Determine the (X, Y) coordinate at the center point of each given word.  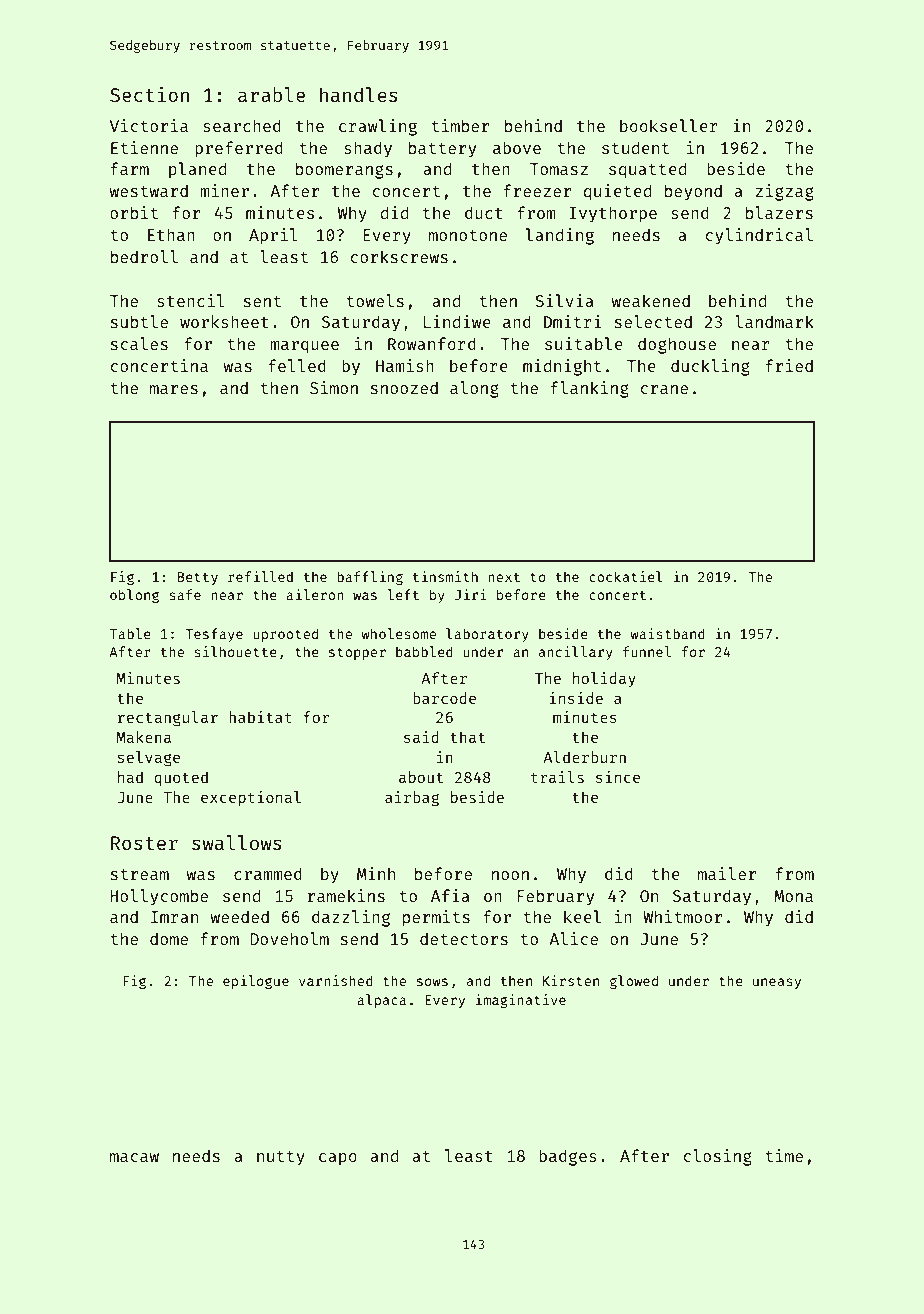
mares (174, 389)
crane (664, 389)
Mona (794, 896)
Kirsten (571, 980)
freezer (537, 190)
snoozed (404, 387)
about (421, 777)
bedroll (144, 256)
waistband (667, 633)
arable (271, 94)
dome (169, 938)
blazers (779, 212)
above (517, 147)
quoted (181, 778)
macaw (134, 1157)
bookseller (669, 125)
